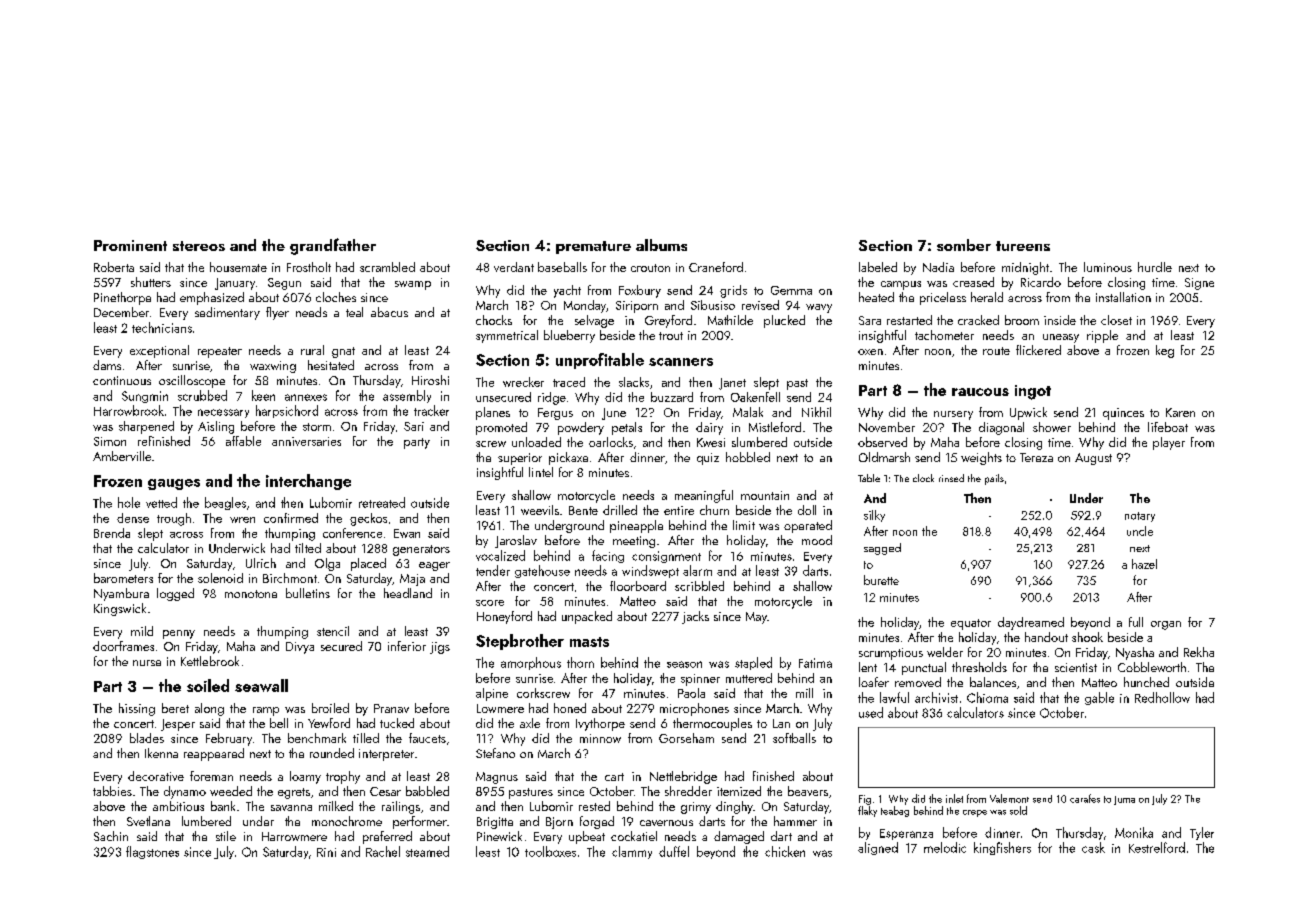 The height and width of the document is (924, 1308). I want to click on itemized, so click(739, 791).
